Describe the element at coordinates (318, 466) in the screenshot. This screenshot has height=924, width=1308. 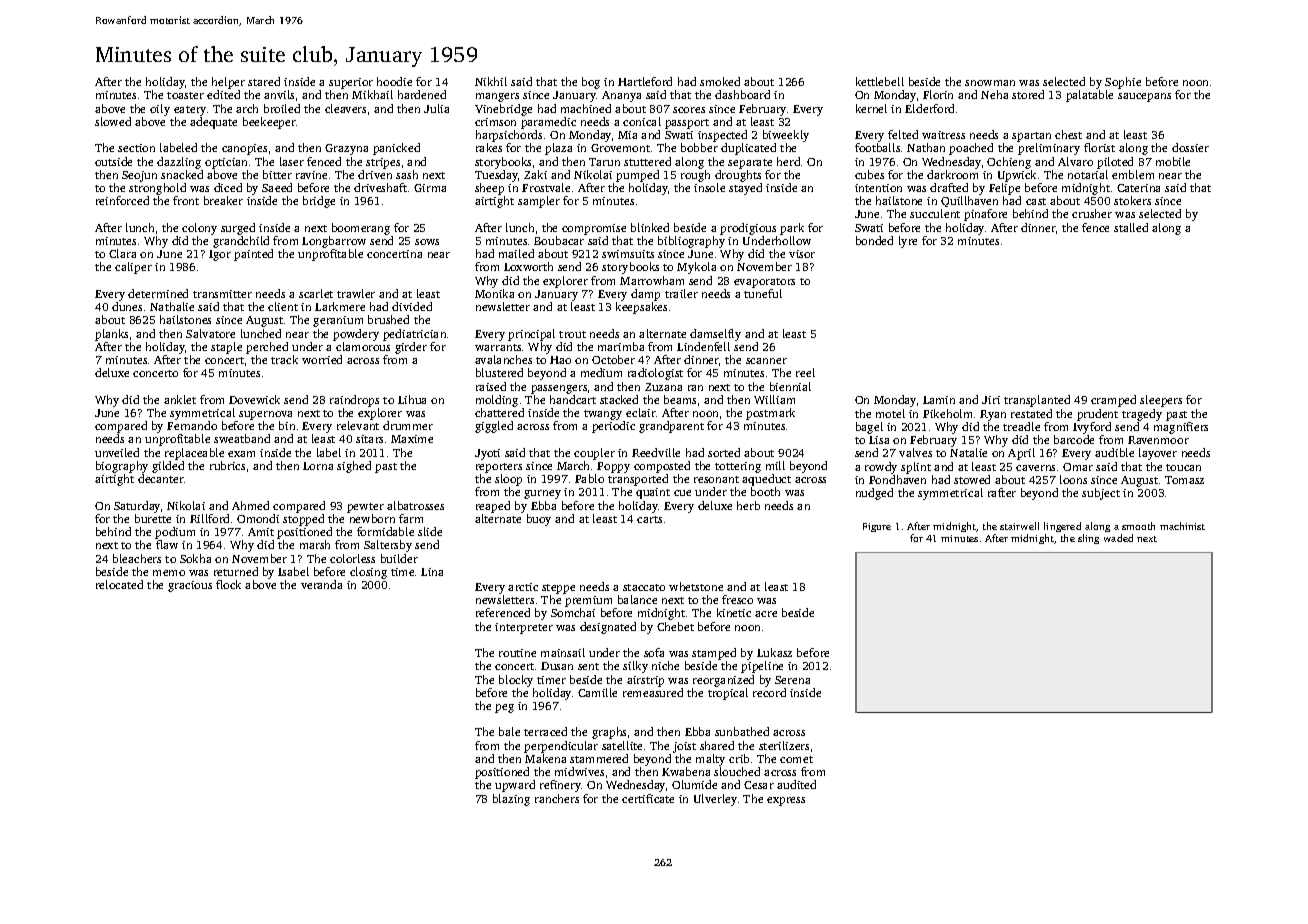
I see `Lorna` at that location.
